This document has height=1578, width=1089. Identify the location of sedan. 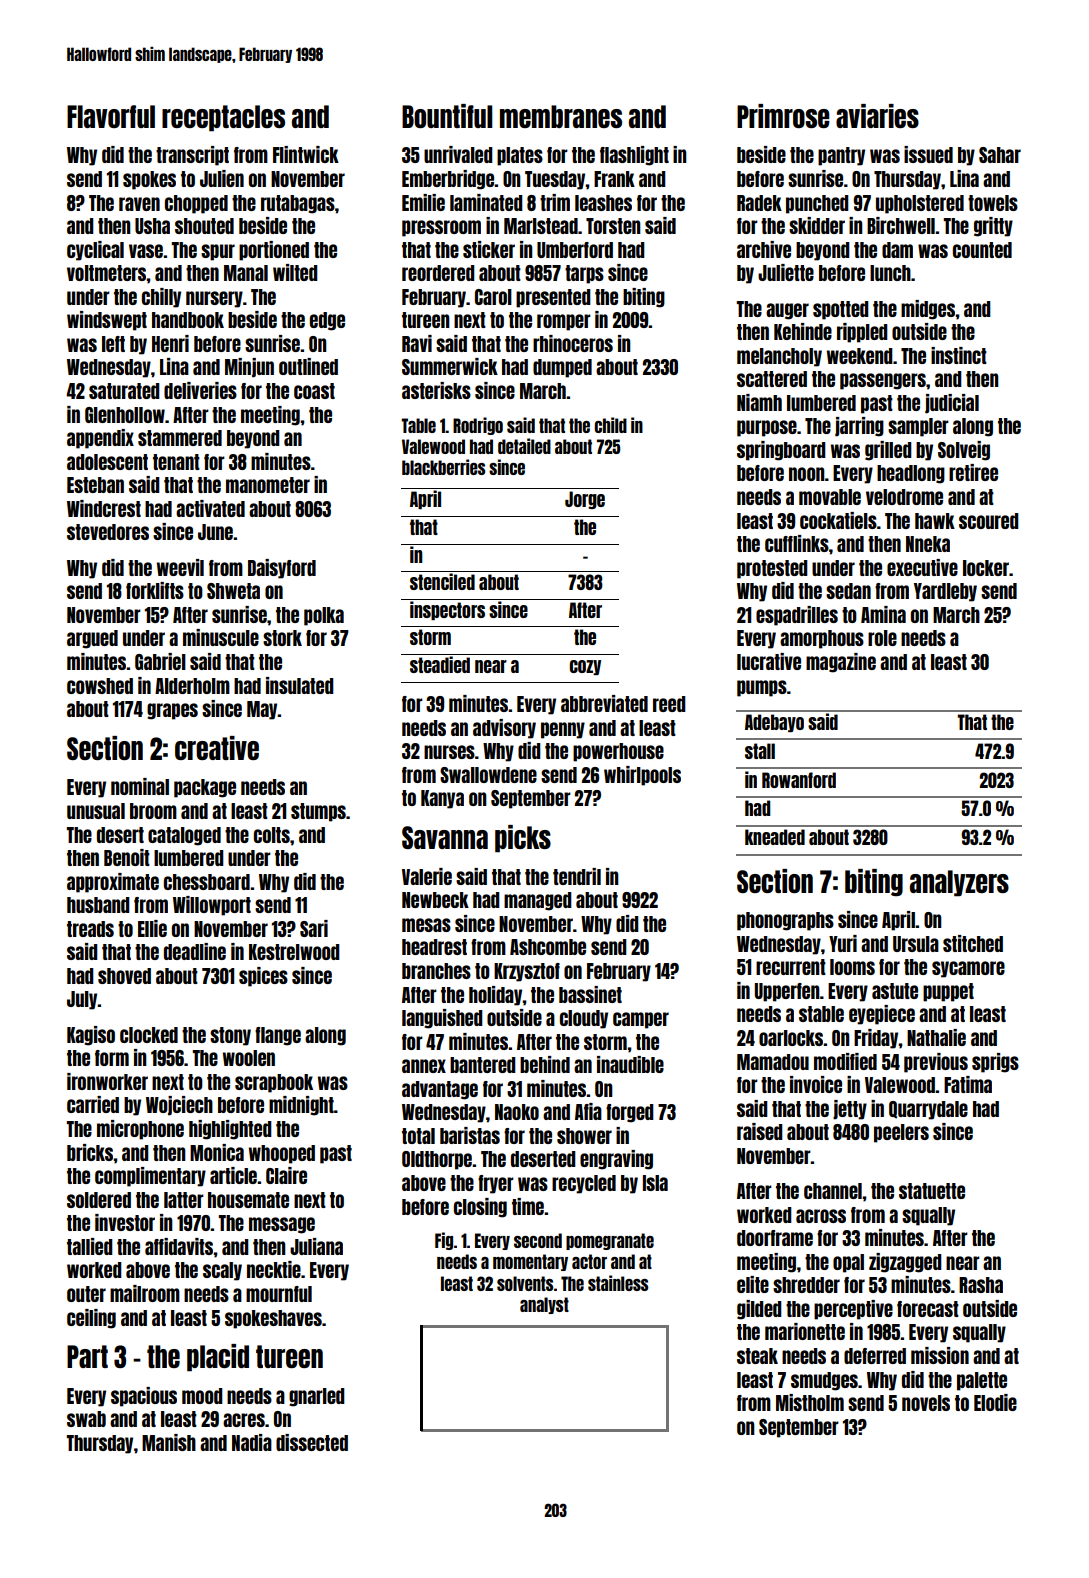
(848, 591).
